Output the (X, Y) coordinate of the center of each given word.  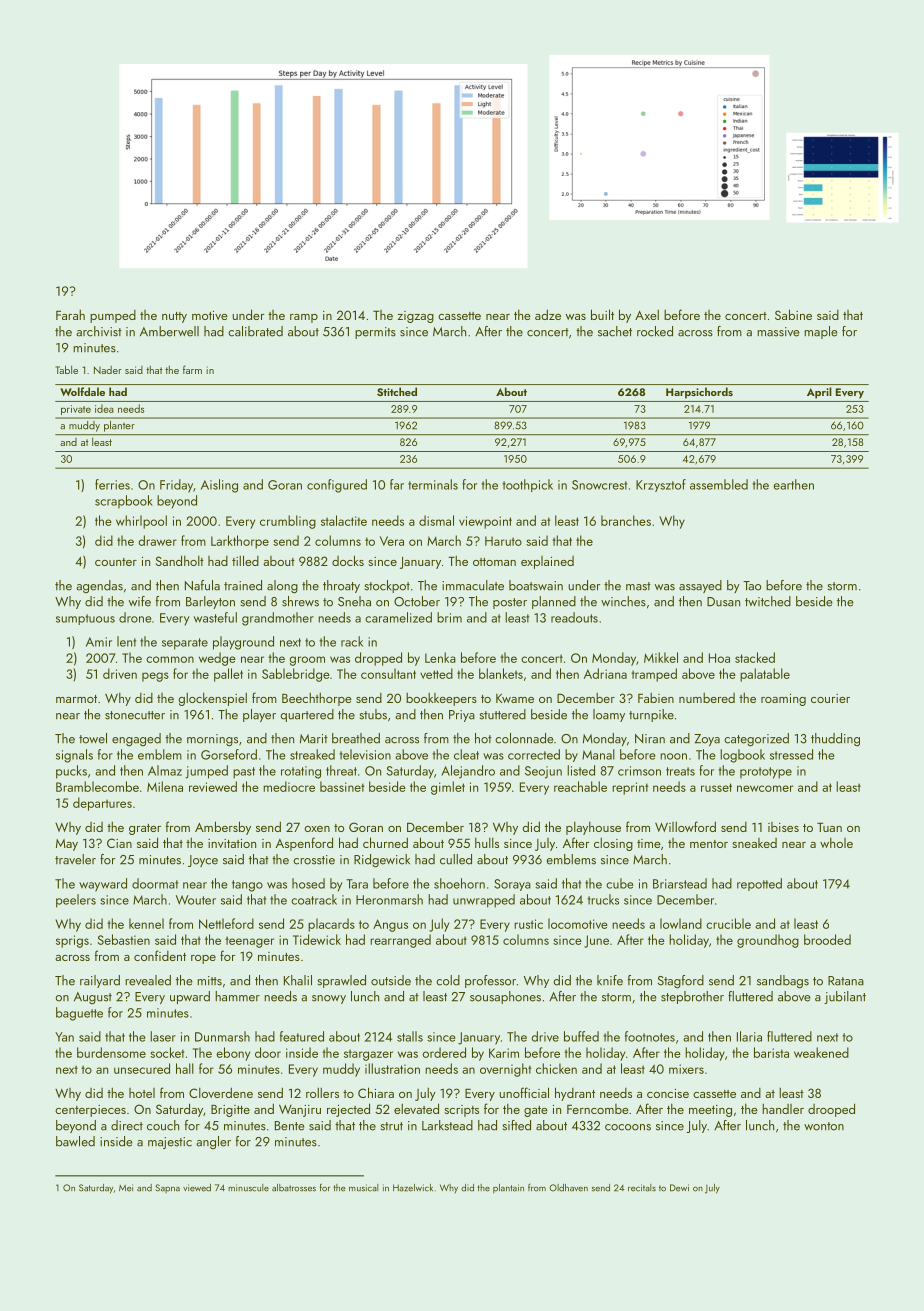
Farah (70, 315)
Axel (647, 315)
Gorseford (229, 754)
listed (581, 770)
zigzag (416, 317)
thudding (835, 739)
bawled (75, 1141)
